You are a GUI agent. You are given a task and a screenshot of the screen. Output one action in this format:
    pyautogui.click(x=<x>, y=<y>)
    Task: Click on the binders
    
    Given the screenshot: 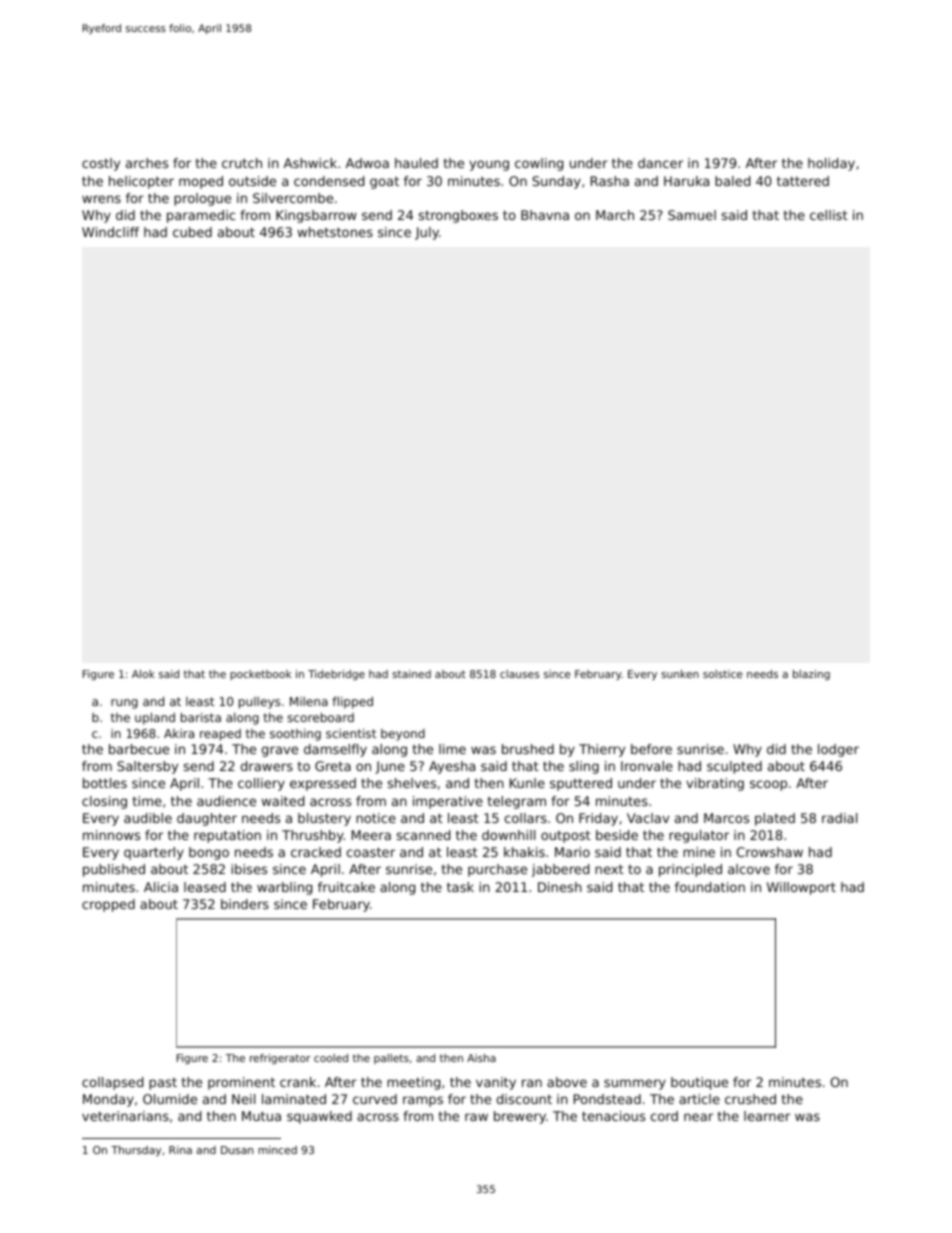 What is the action you would take?
    pyautogui.click(x=245, y=904)
